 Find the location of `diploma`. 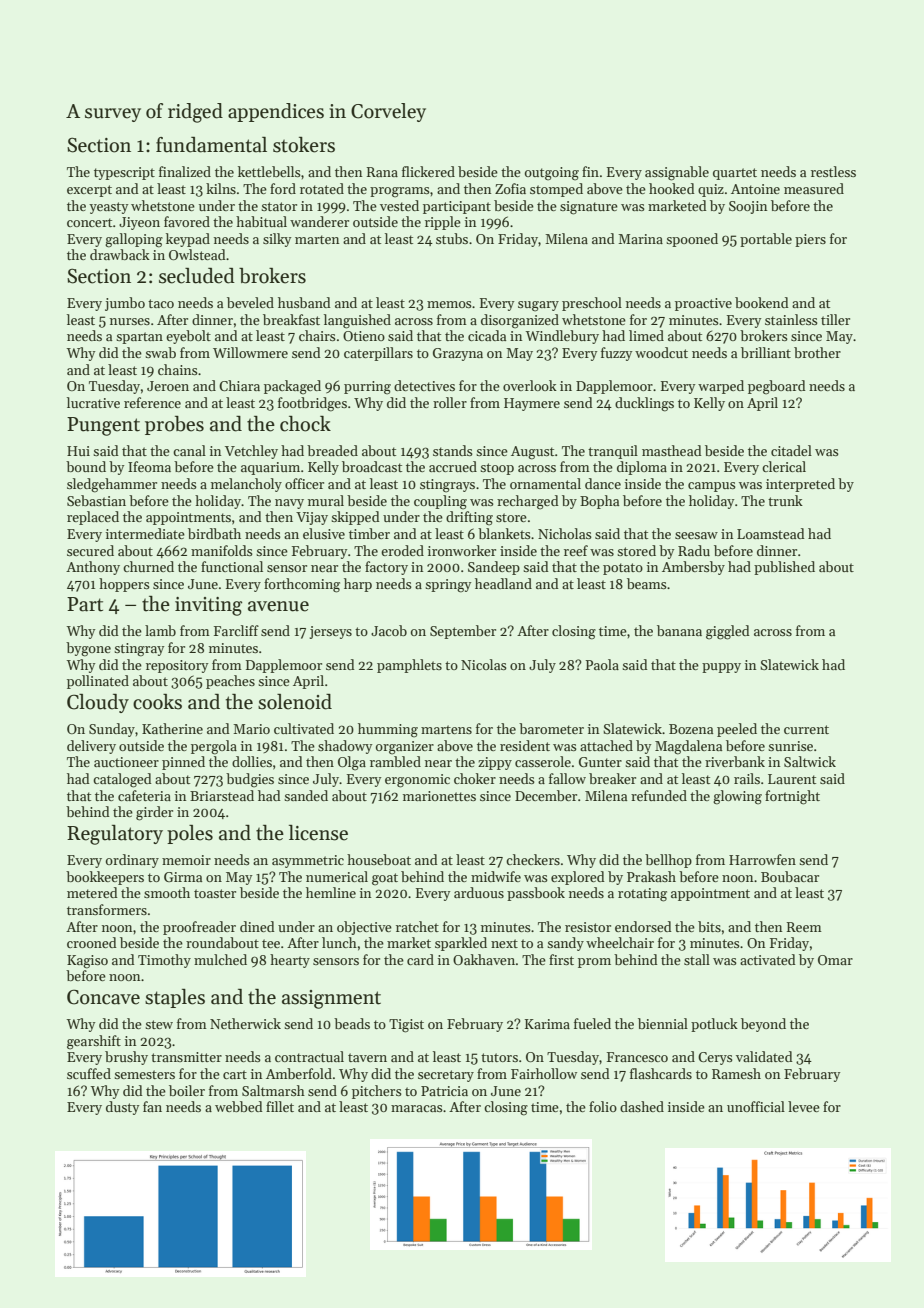

diploma is located at coordinates (642, 468).
